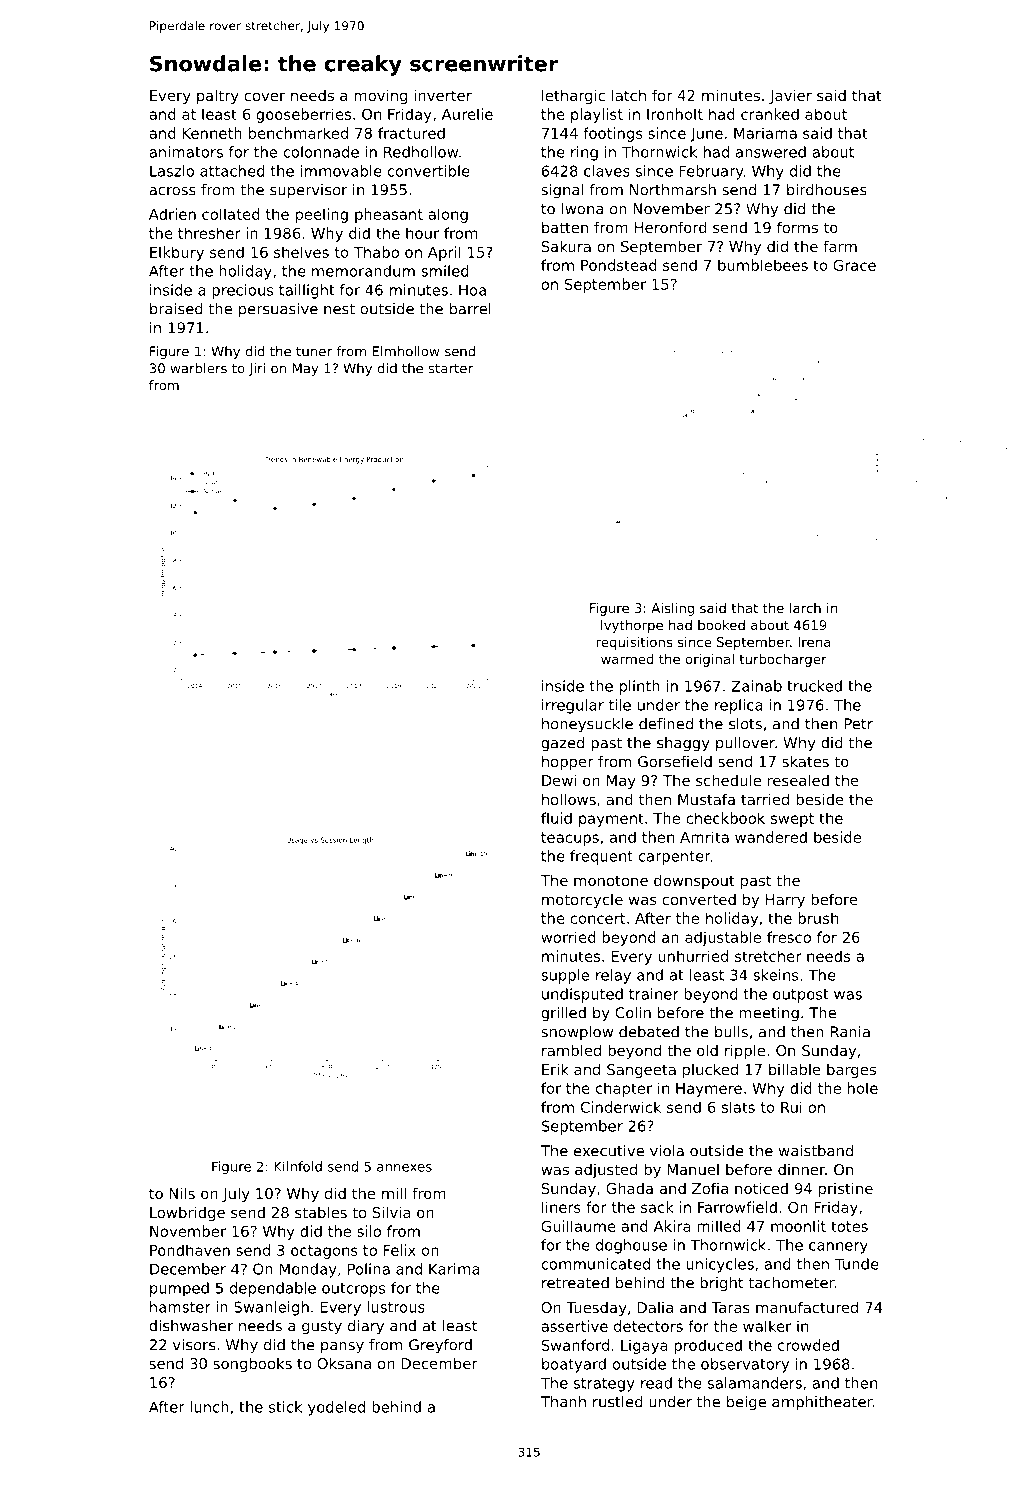 The height and width of the document is (1499, 1035). I want to click on resealed, so click(798, 780).
